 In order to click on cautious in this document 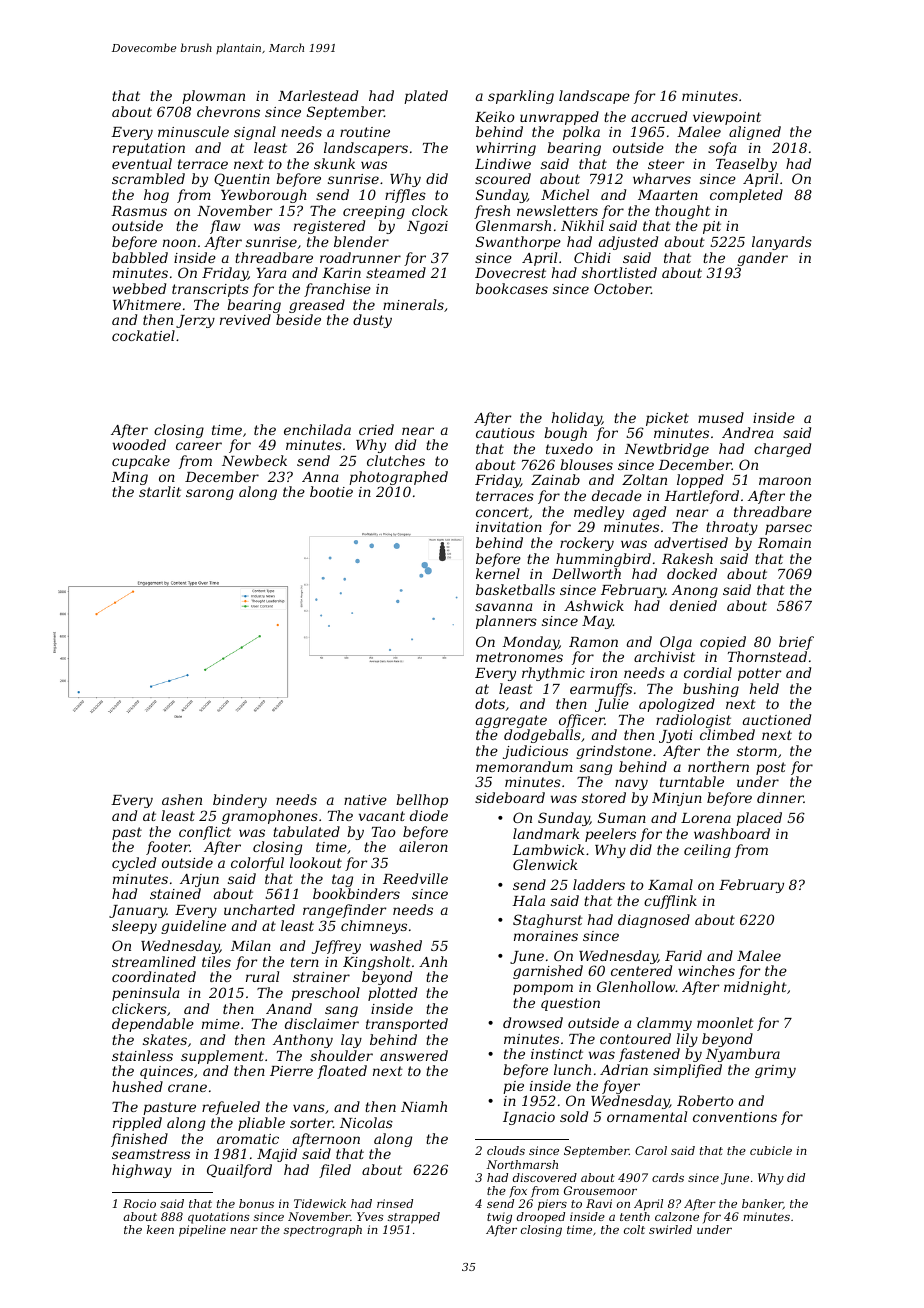, I will do `click(505, 433)`.
